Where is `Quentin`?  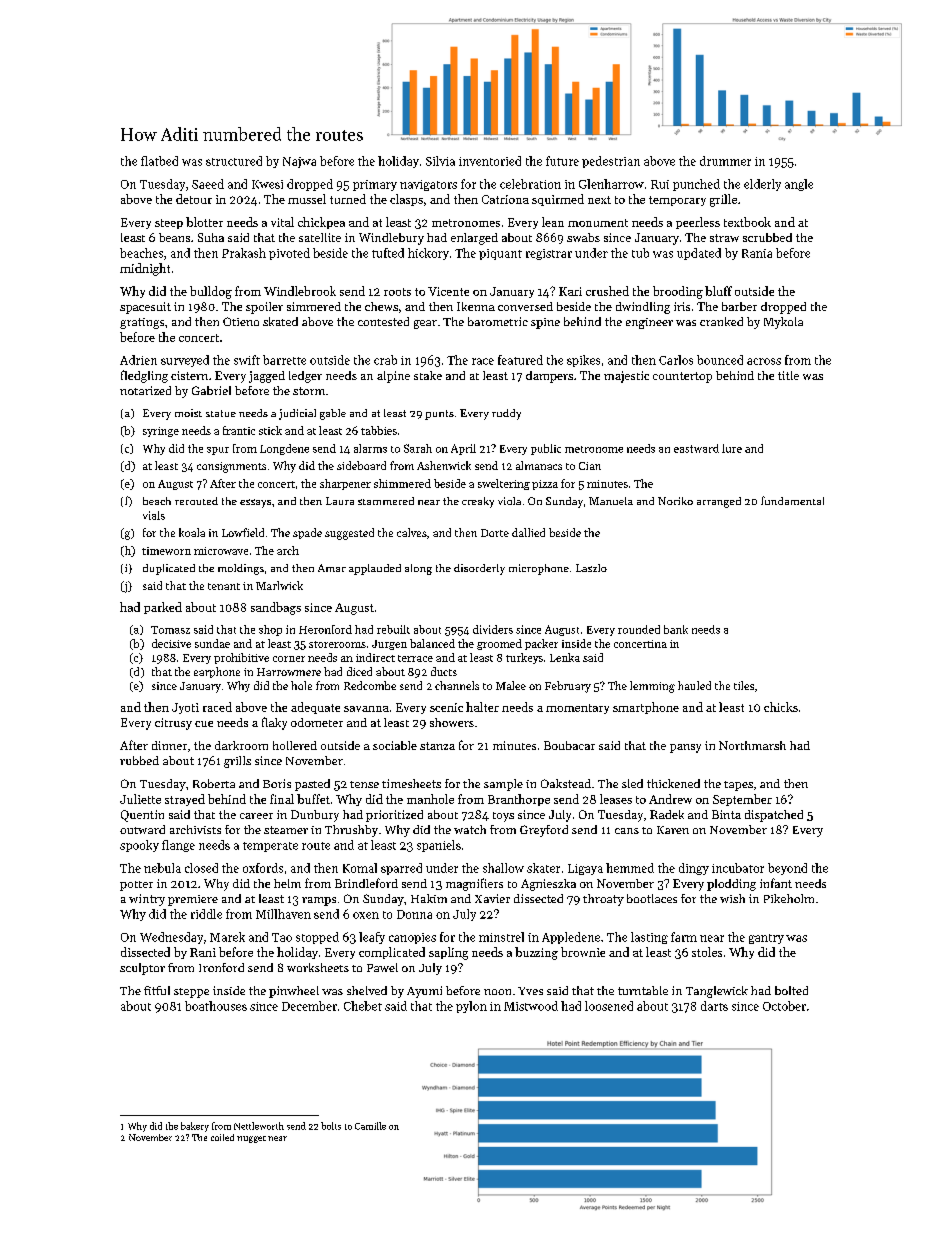
Quentin is located at coordinates (142, 816).
